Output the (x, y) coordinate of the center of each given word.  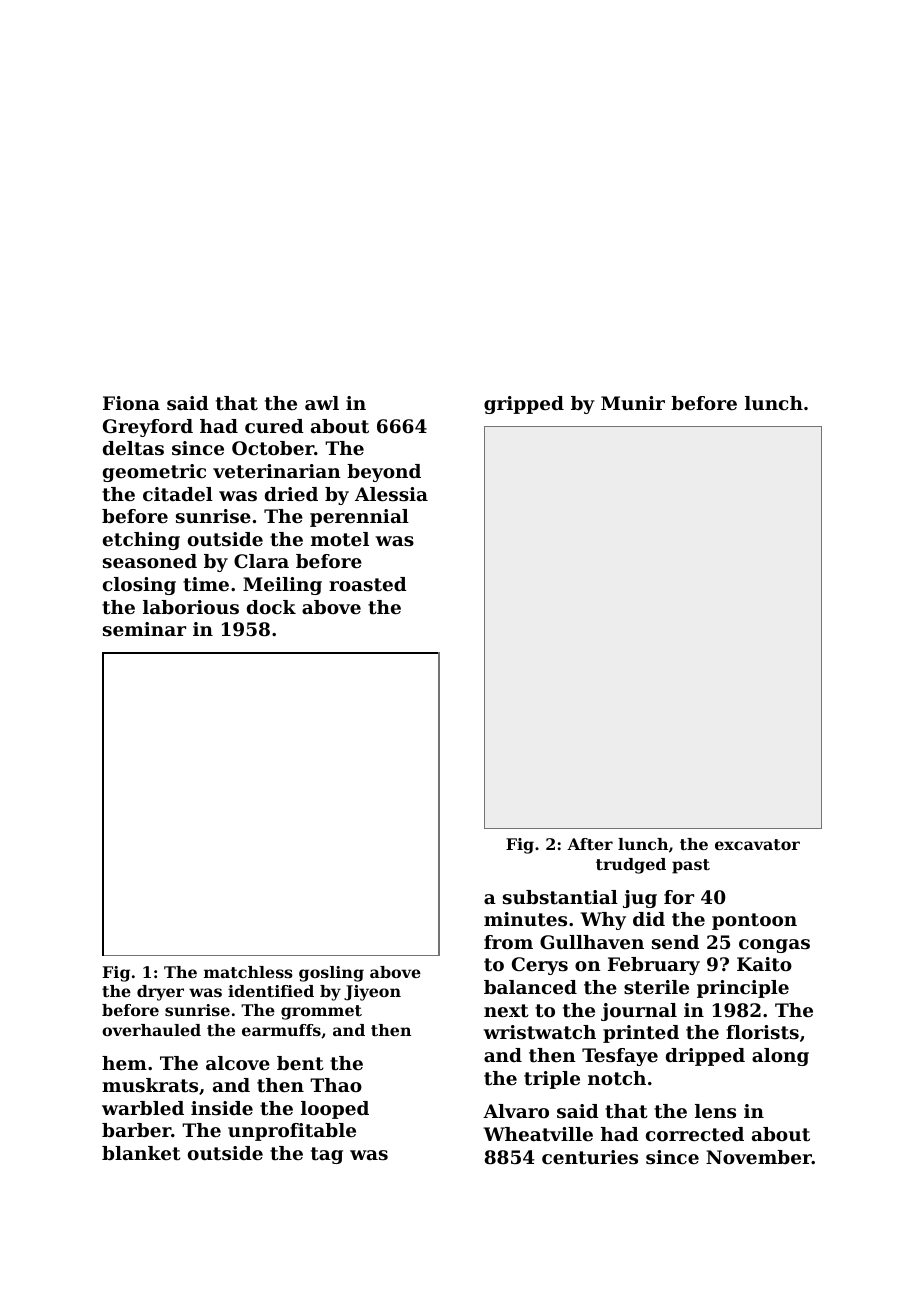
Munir (633, 403)
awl (322, 403)
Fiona (131, 403)
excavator (757, 844)
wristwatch (539, 1032)
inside (222, 1108)
